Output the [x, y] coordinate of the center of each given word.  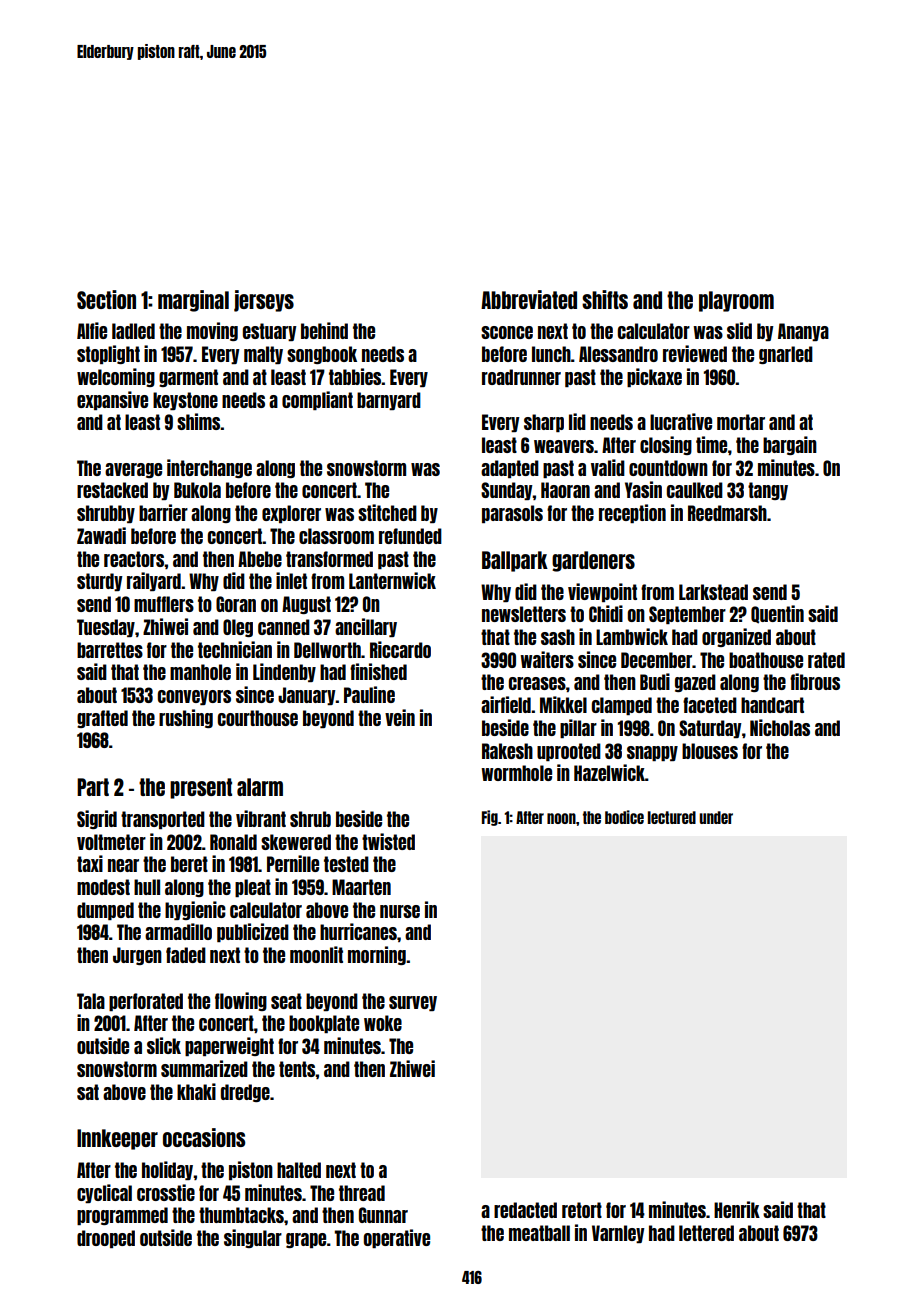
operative [397, 1238]
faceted [710, 705]
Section [106, 299]
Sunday [507, 491]
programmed [122, 1216]
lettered [706, 1233]
